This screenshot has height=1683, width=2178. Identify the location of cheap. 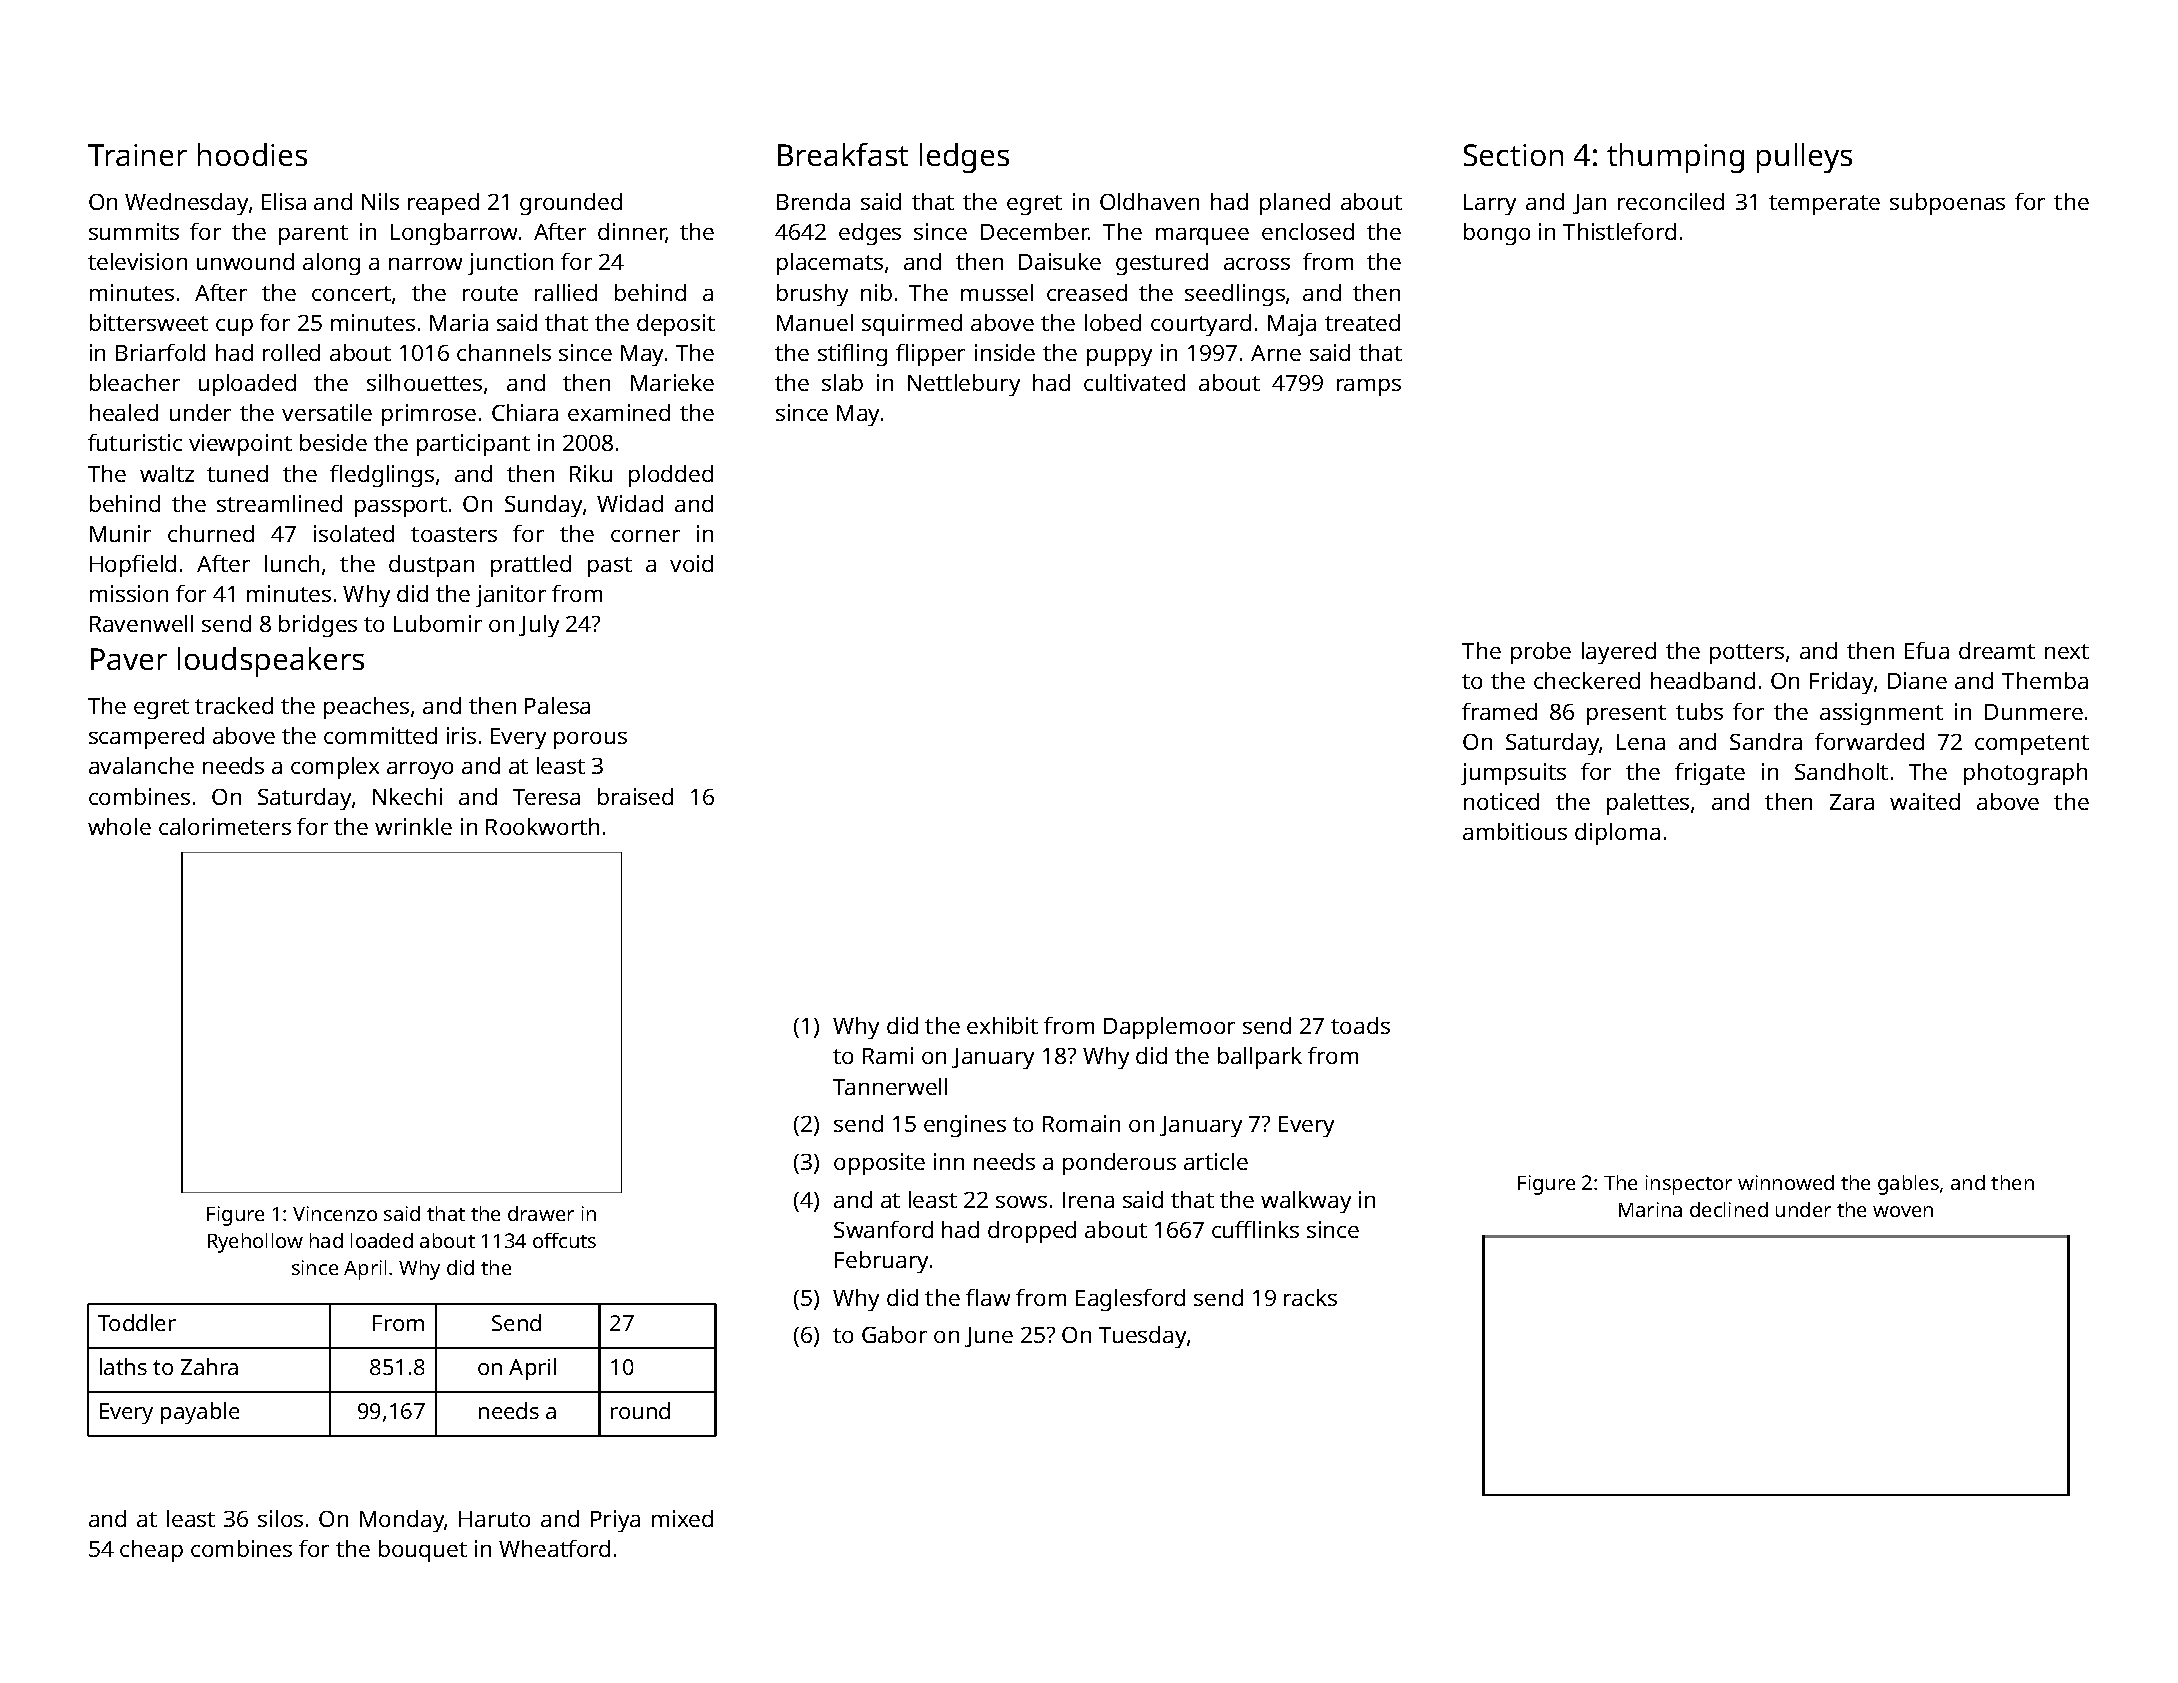
(151, 1551).
